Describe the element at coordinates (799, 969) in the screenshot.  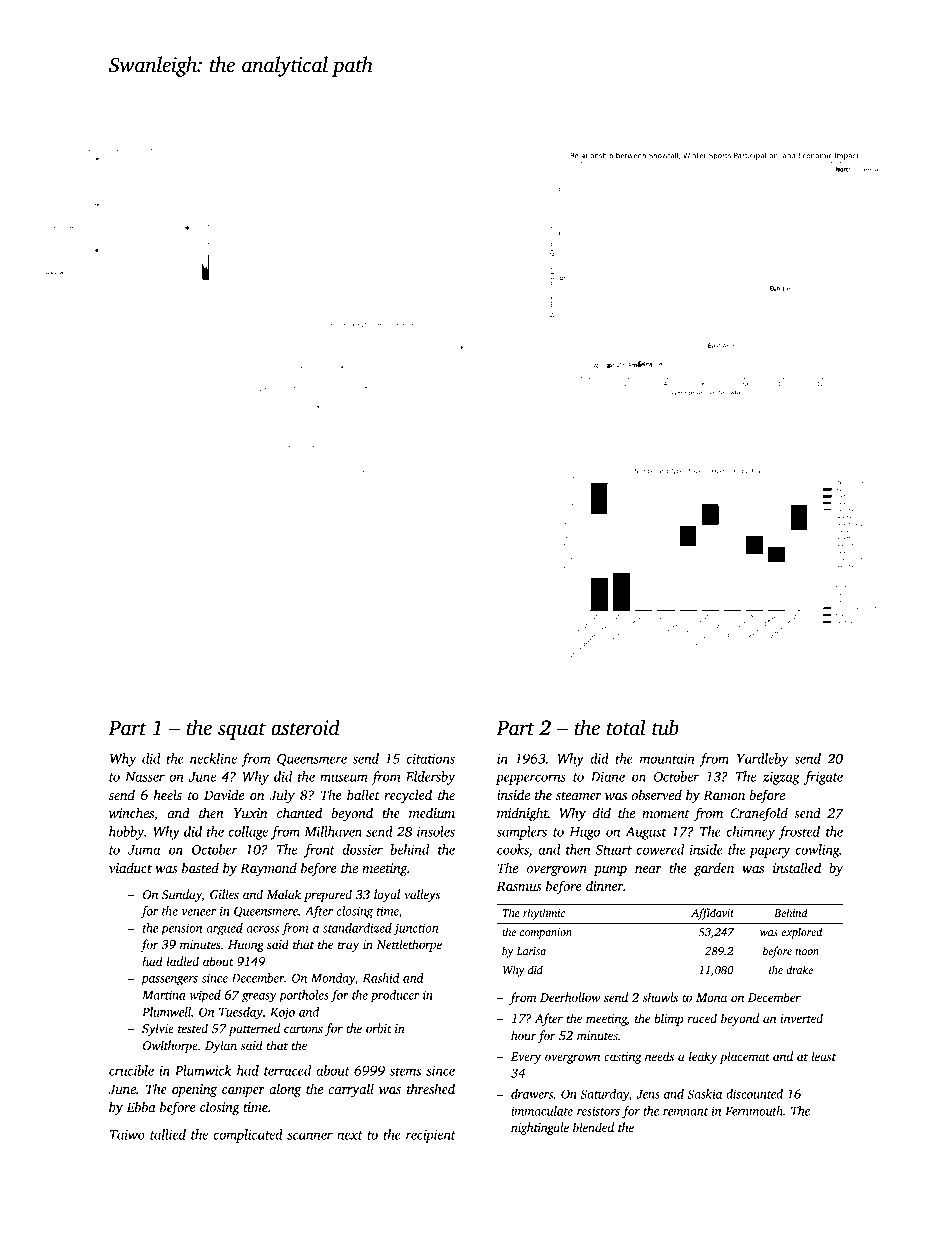
I see `drake` at that location.
